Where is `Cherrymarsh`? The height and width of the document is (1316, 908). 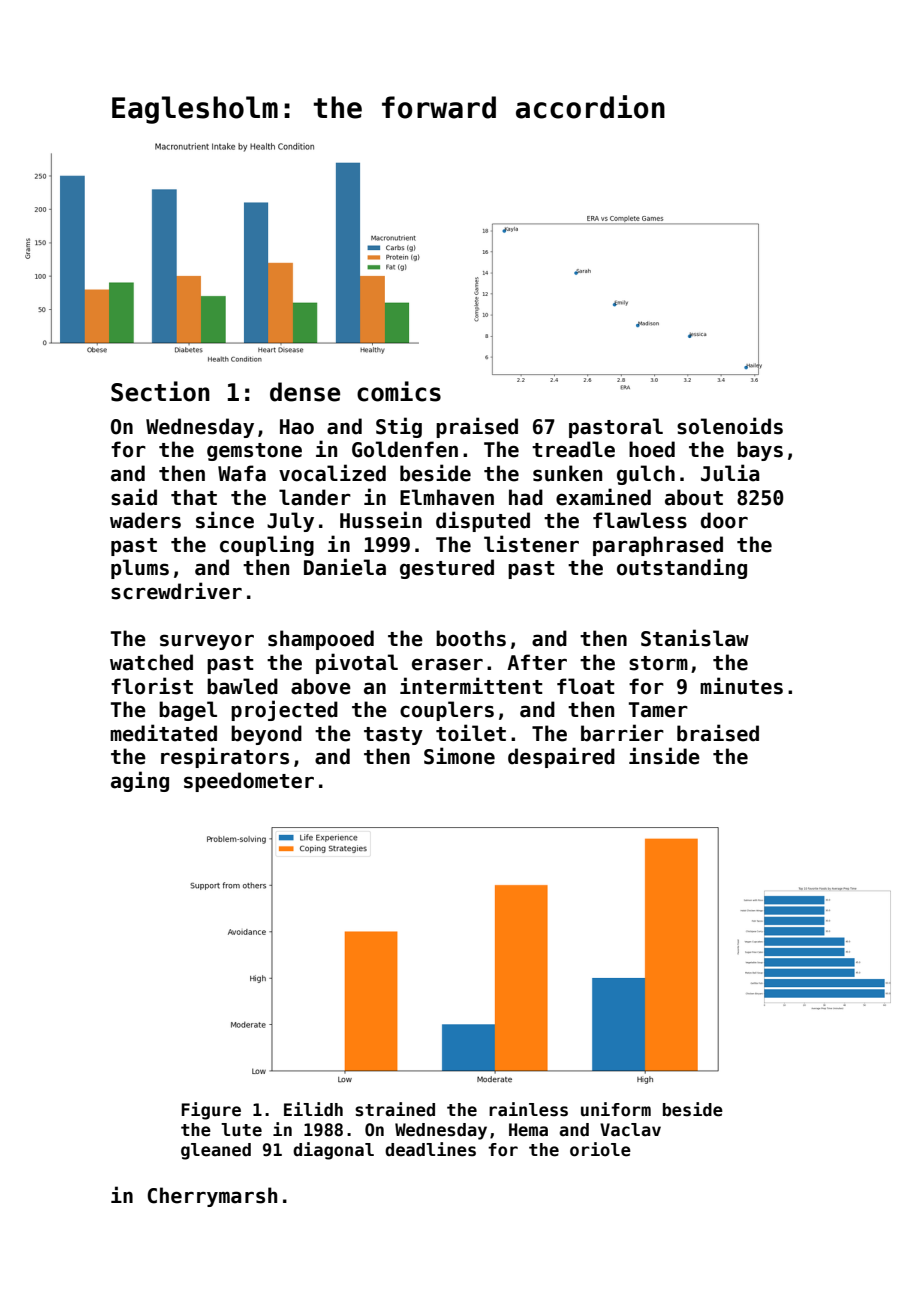
Cherrymarsh is located at coordinates (212, 1197).
